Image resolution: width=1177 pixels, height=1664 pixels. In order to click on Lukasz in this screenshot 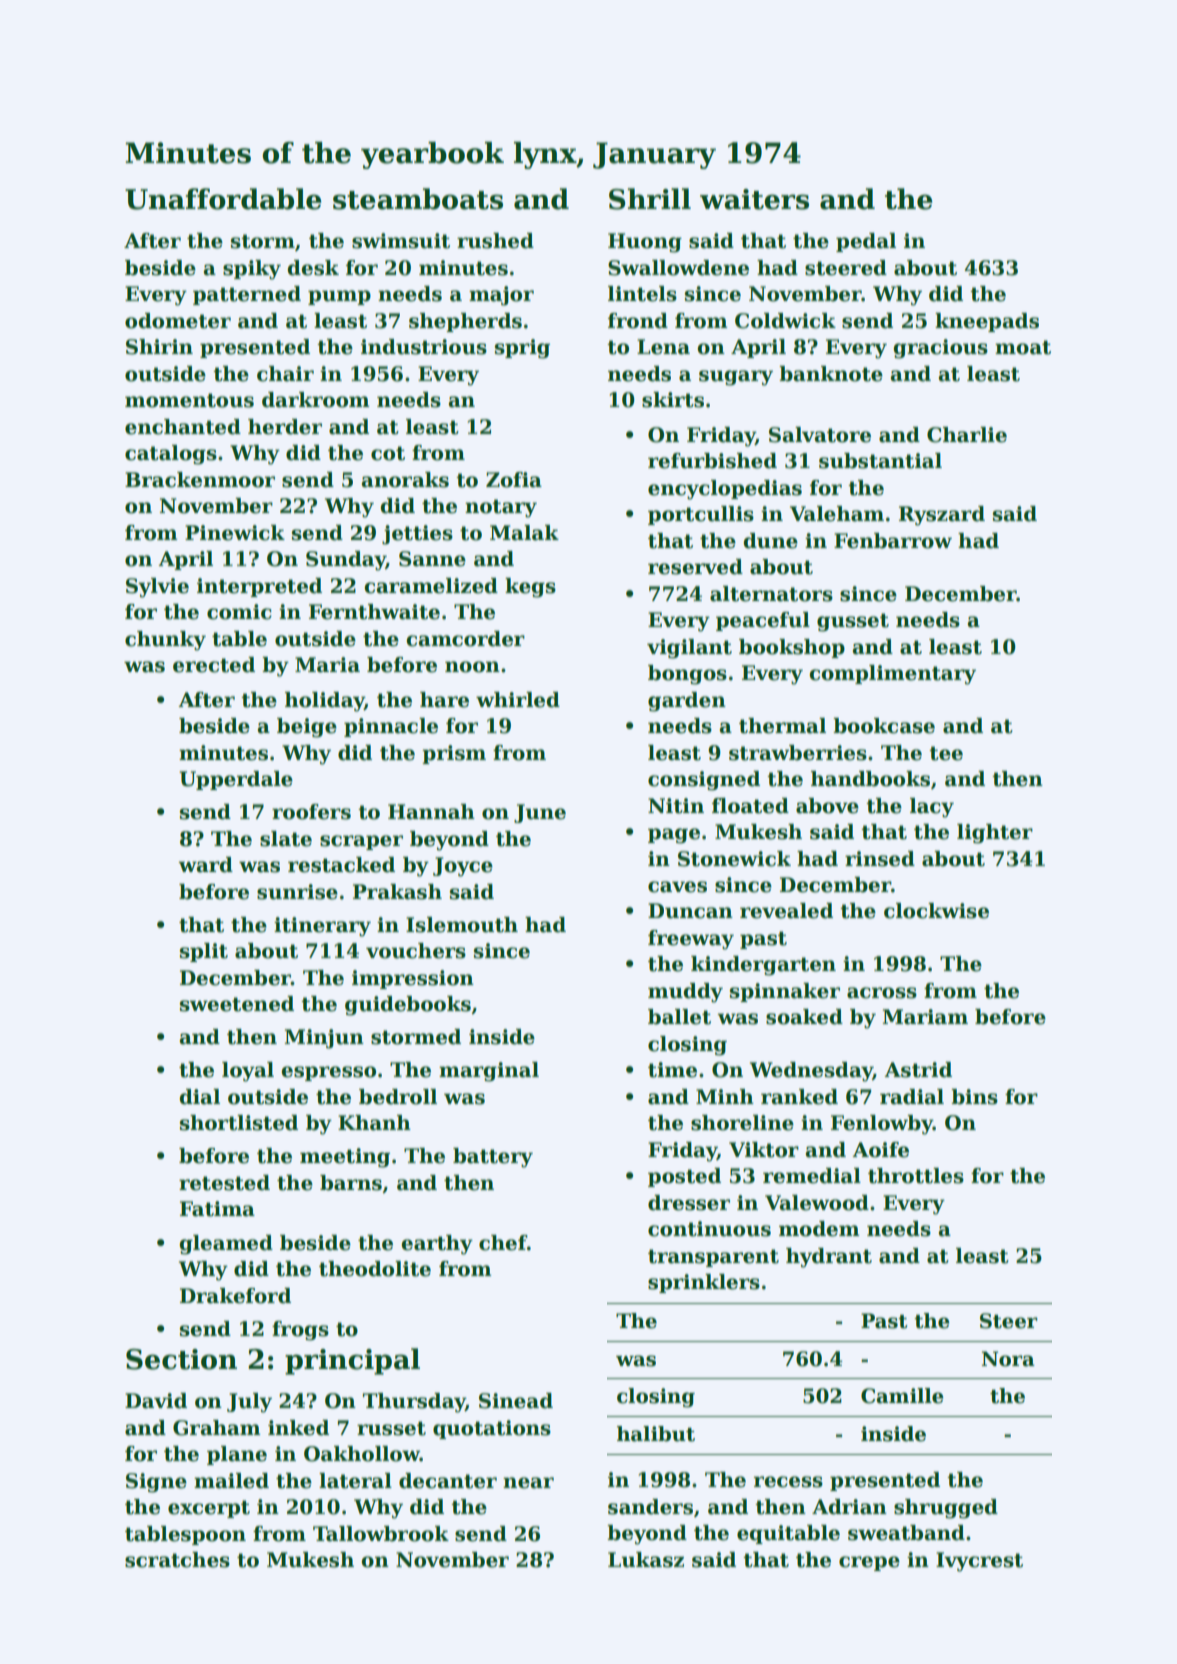, I will do `click(646, 1560)`.
